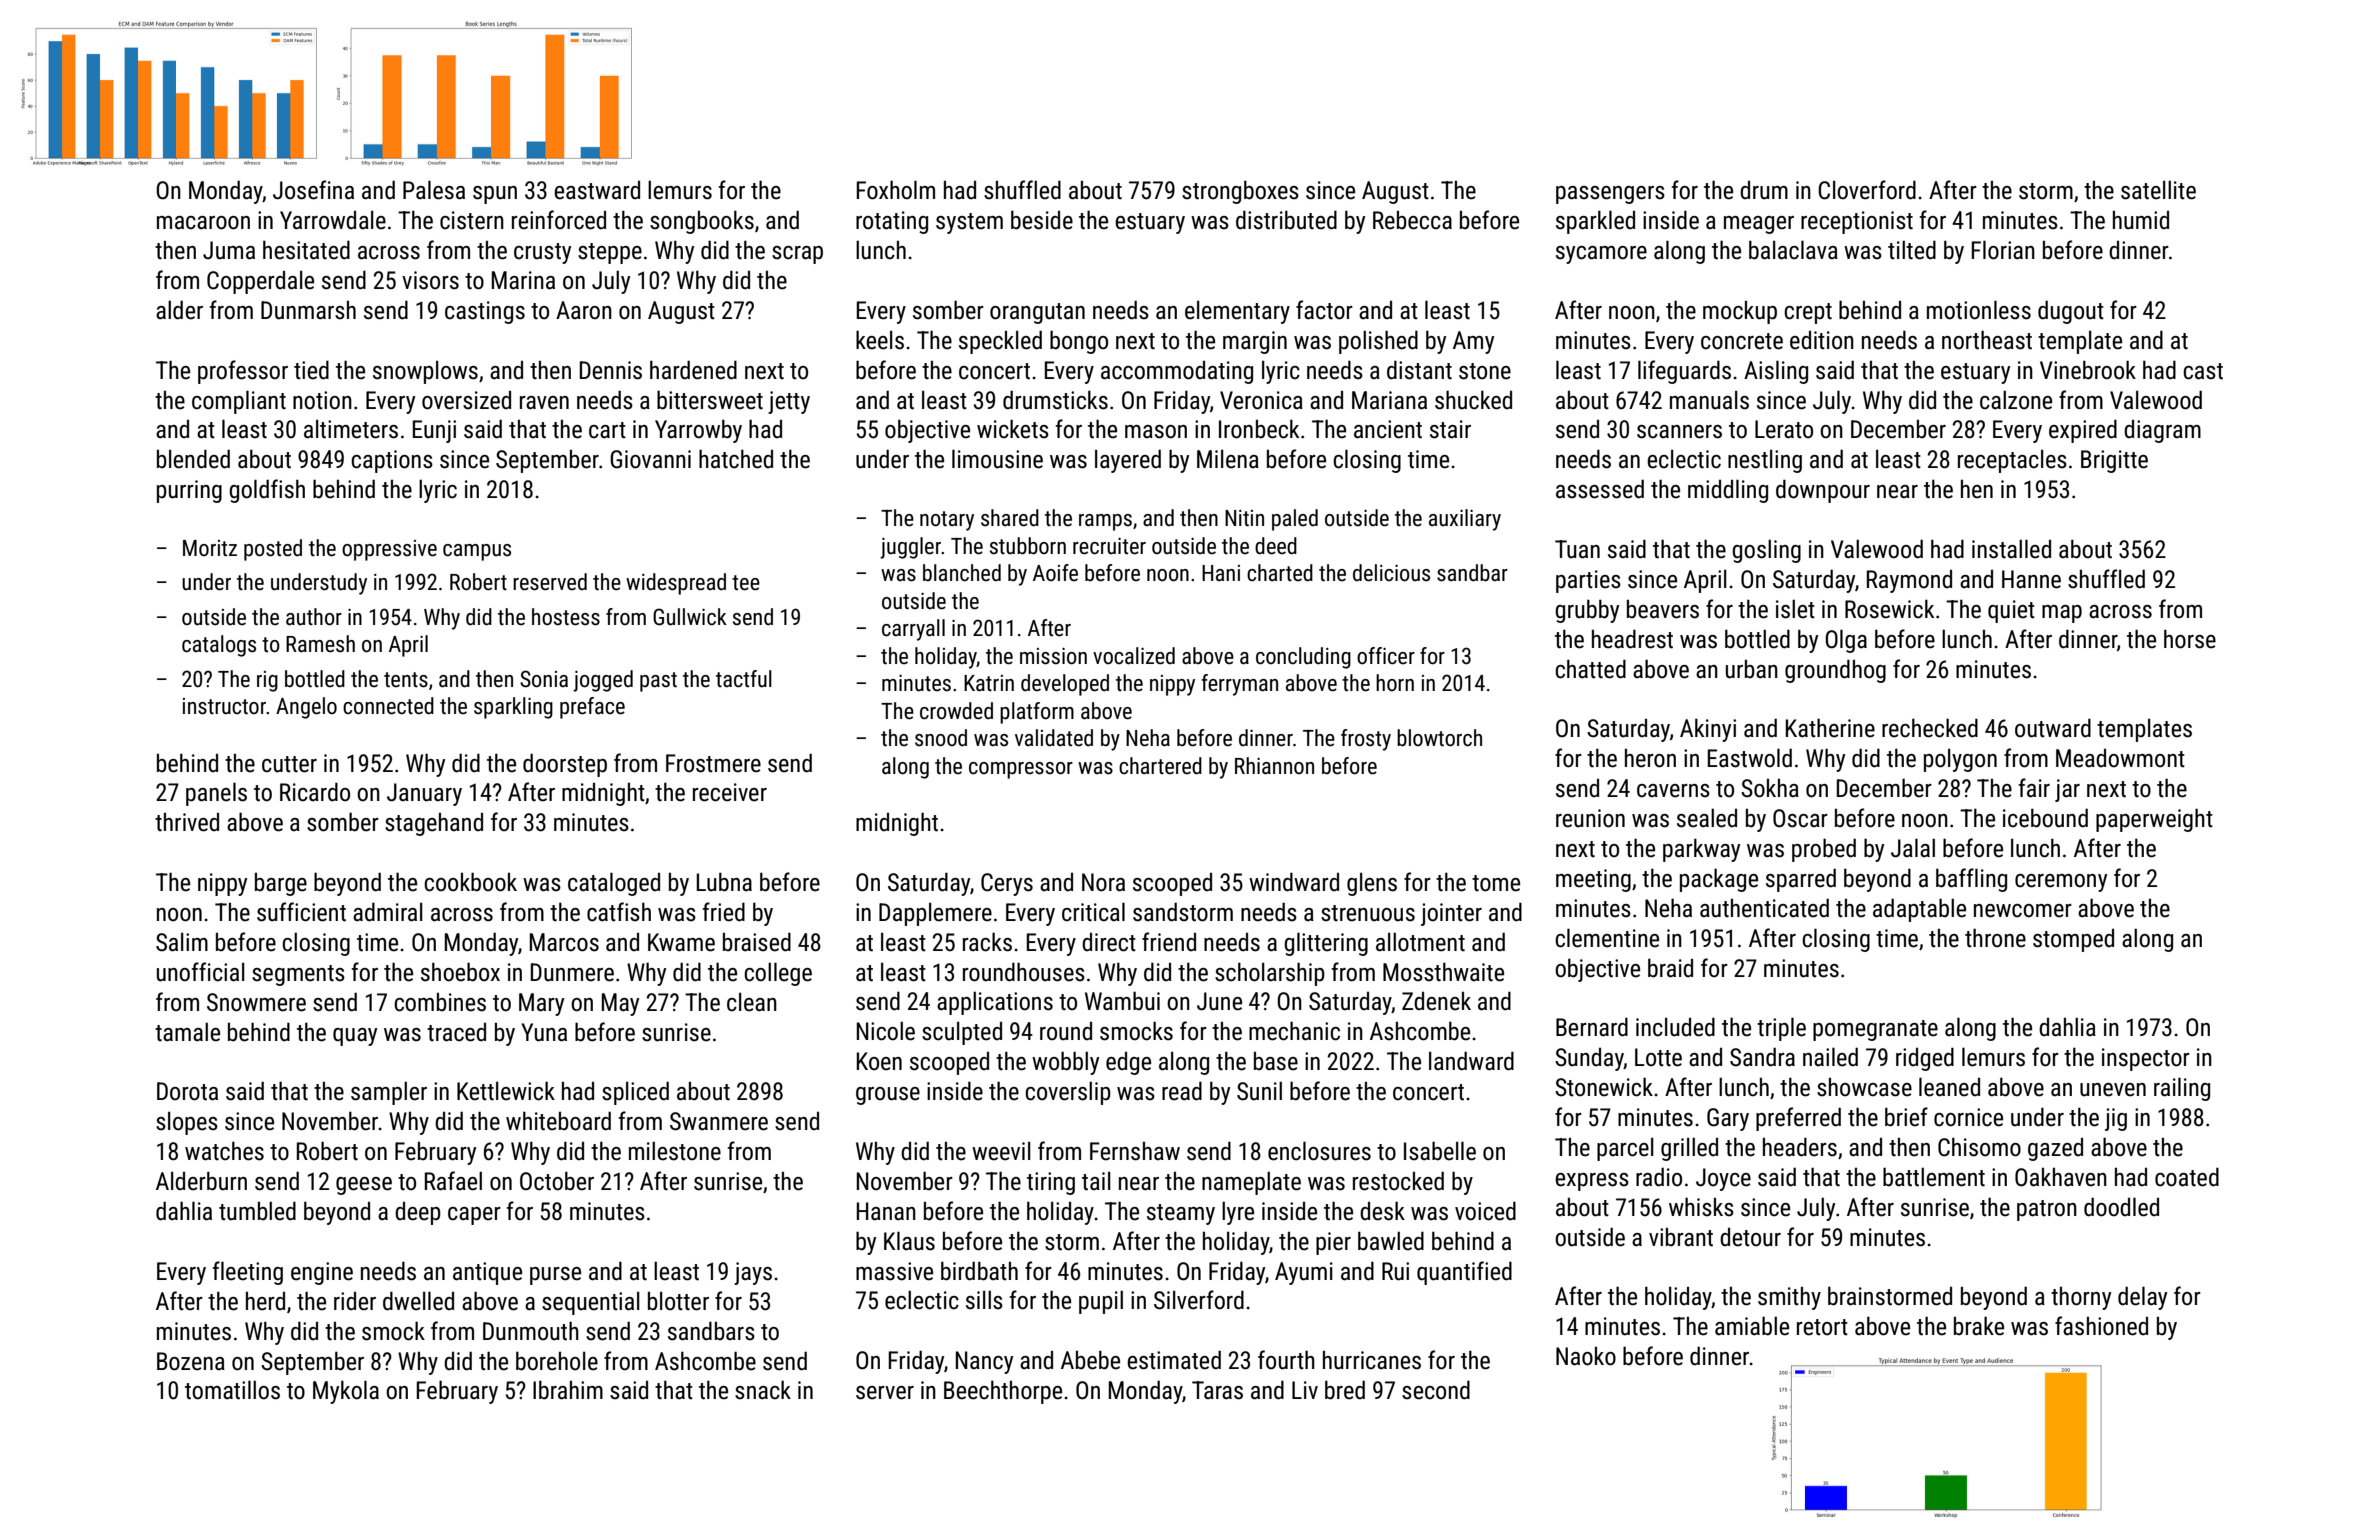 Image resolution: width=2380 pixels, height=1540 pixels. Describe the element at coordinates (1372, 884) in the image. I see `glens` at that location.
